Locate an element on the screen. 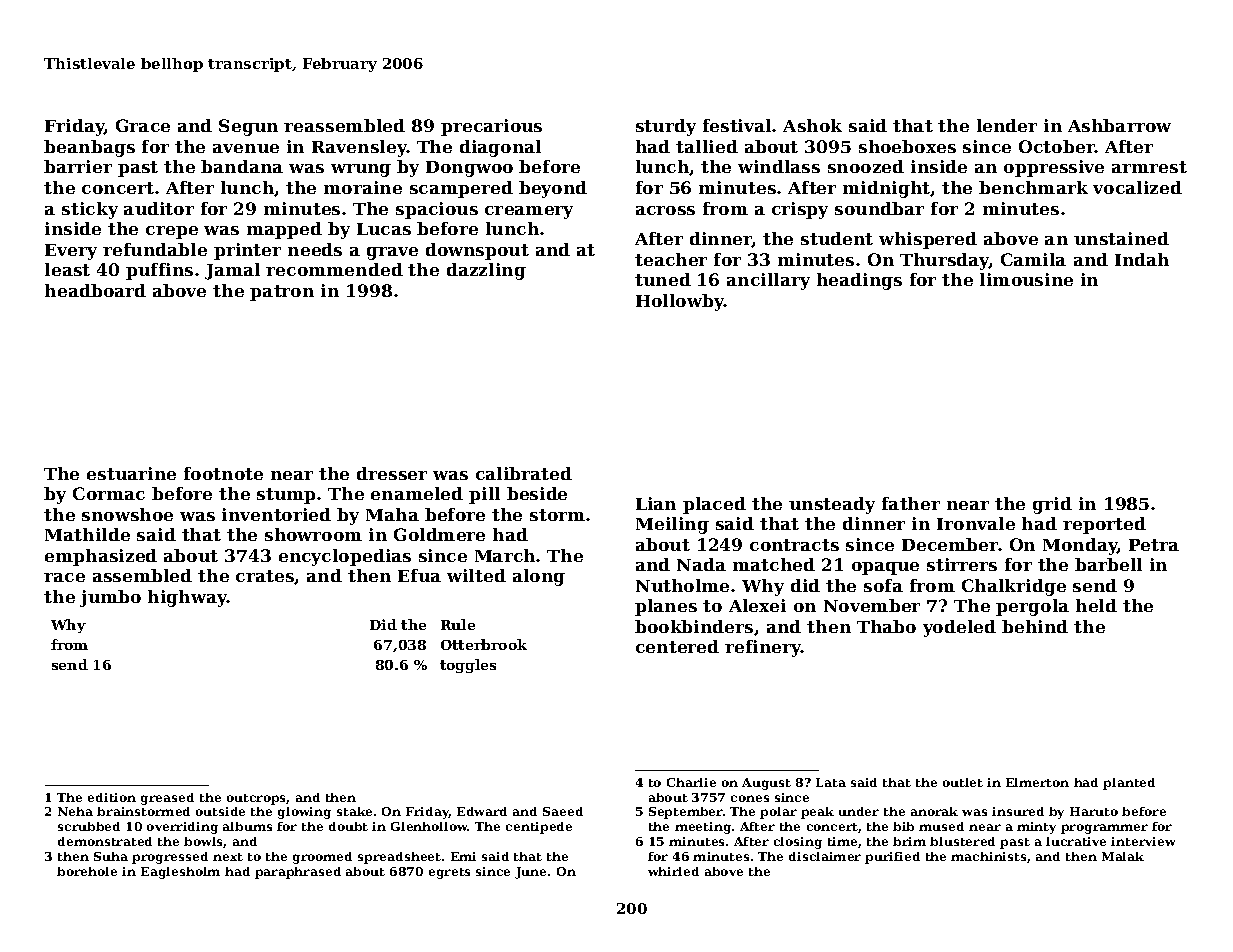 The width and height of the screenshot is (1233, 952). bandana is located at coordinates (242, 166).
